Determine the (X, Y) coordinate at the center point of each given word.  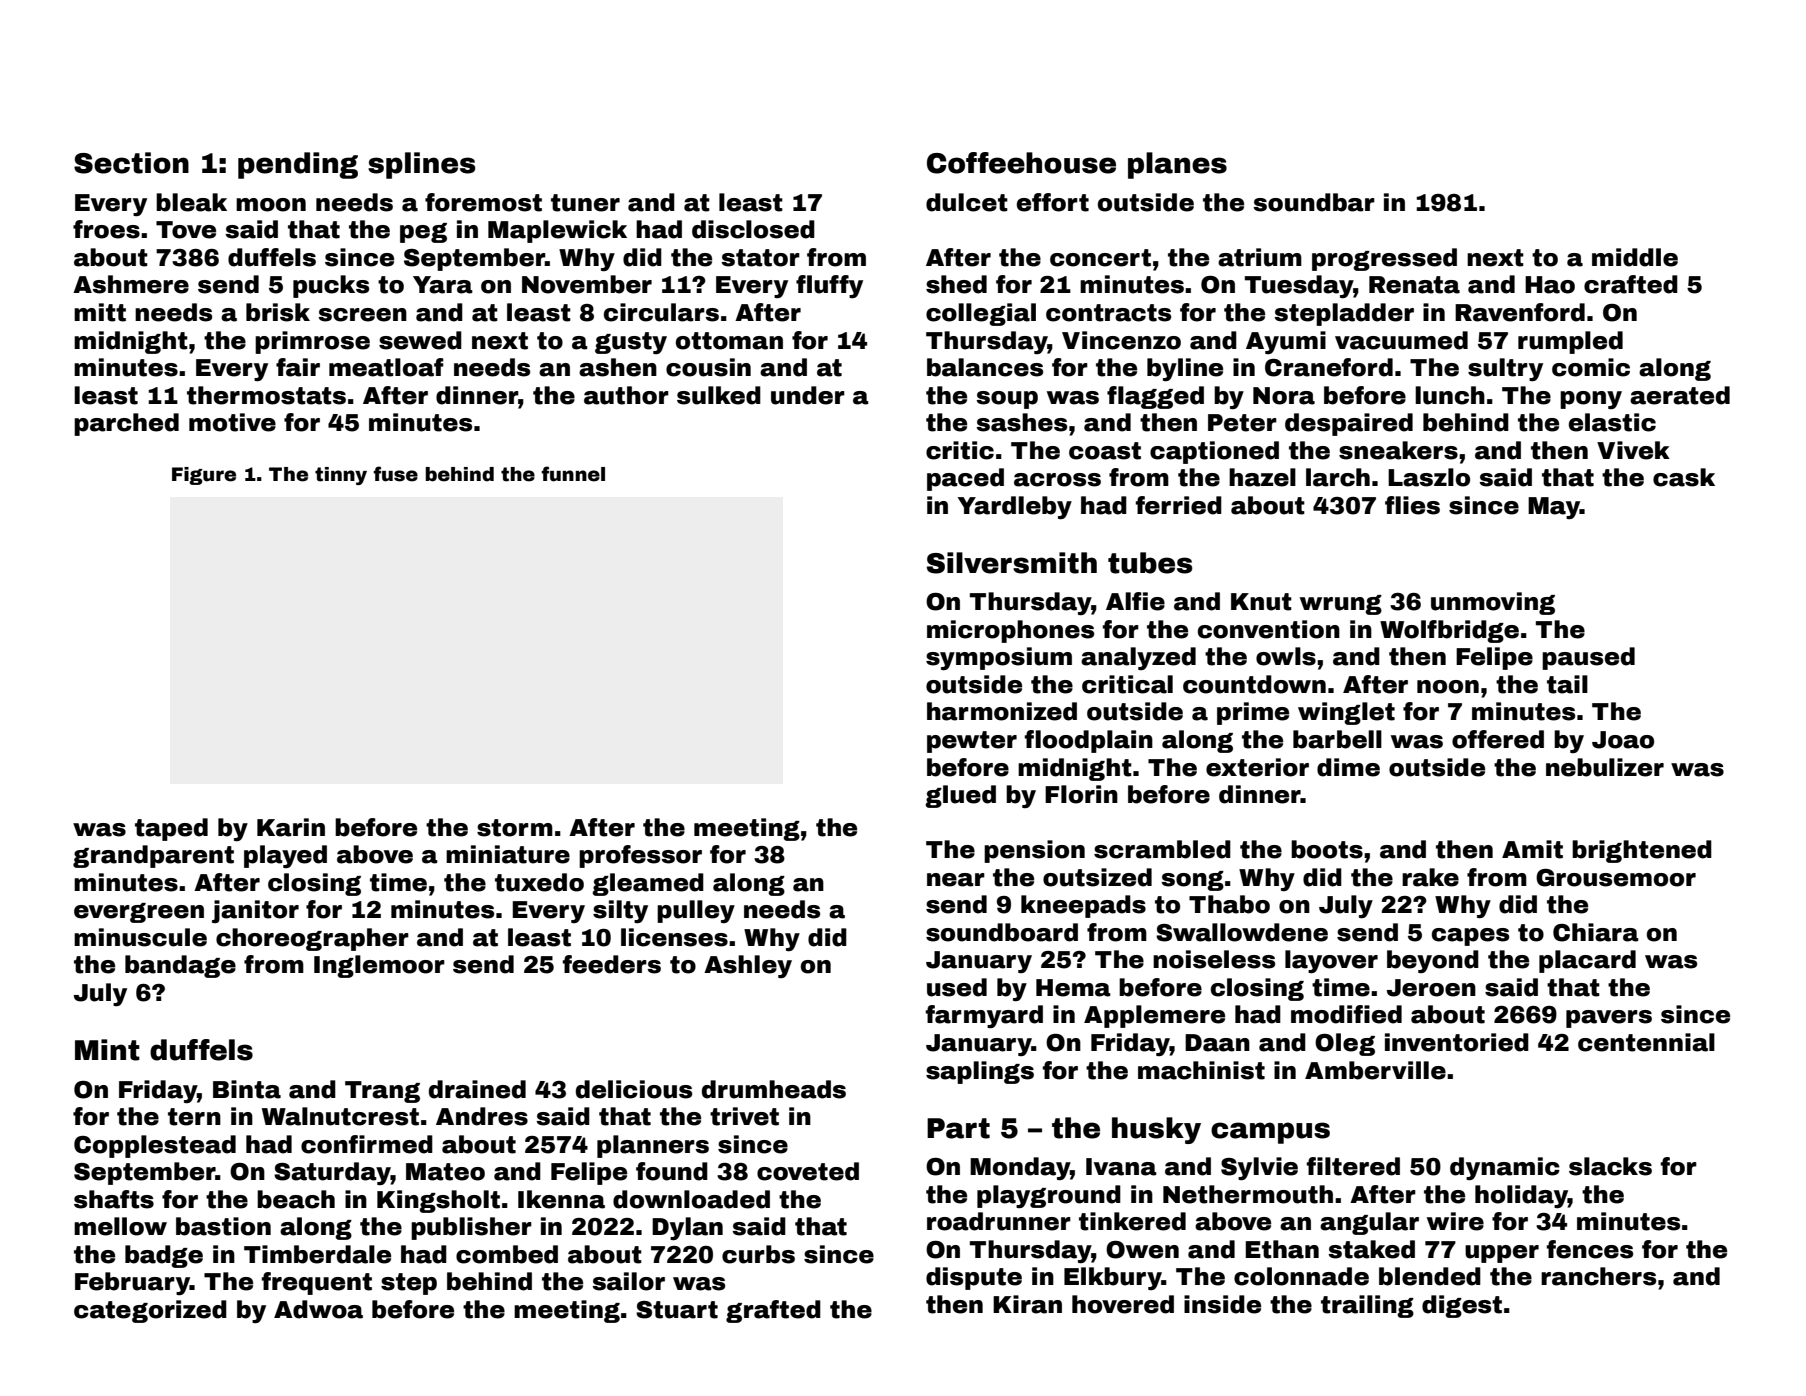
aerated (1680, 395)
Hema (1073, 988)
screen (362, 315)
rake (1430, 877)
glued (960, 796)
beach (296, 1199)
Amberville (1375, 1070)
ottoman (729, 341)
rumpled (1570, 342)
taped (171, 829)
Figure (204, 476)
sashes (1021, 422)
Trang (382, 1092)
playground (1049, 1196)
